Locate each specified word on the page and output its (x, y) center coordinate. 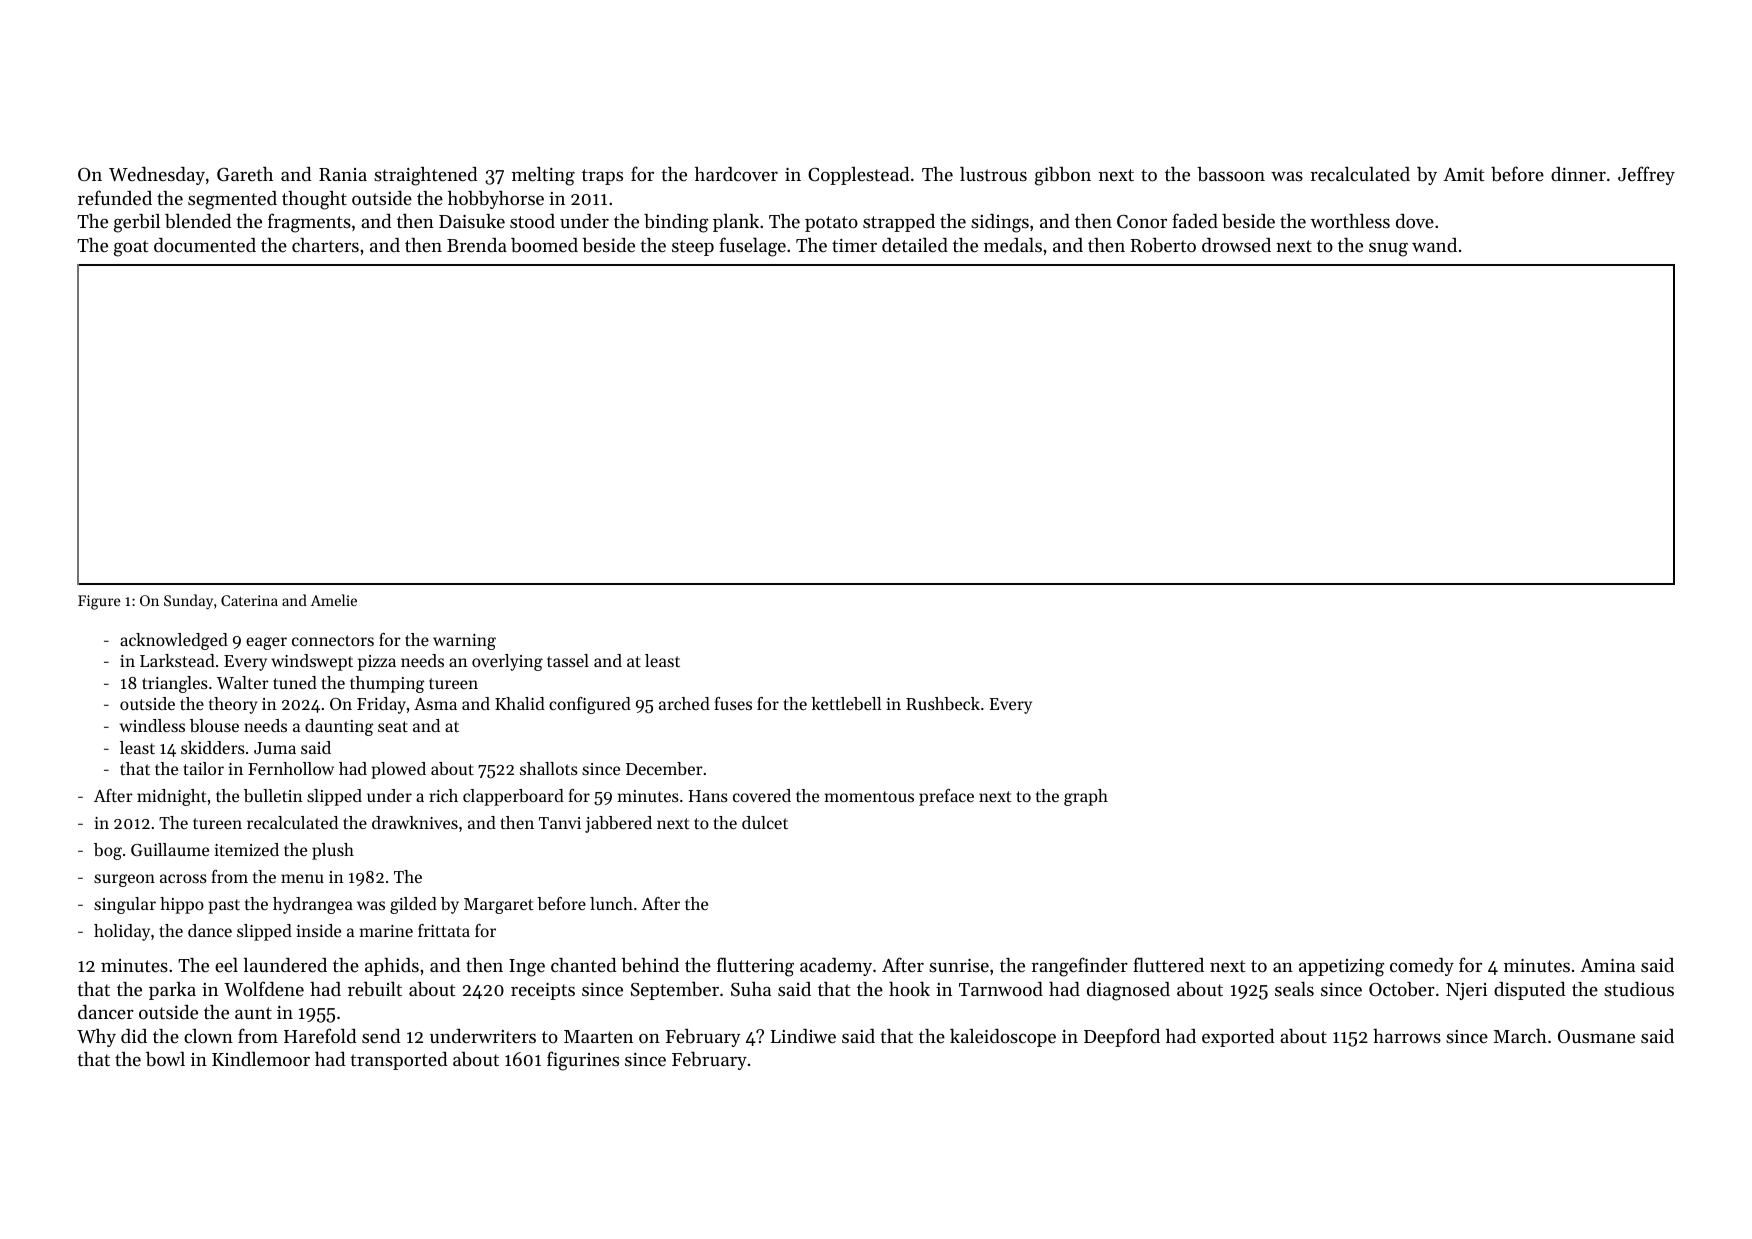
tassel (568, 660)
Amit (1463, 174)
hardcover (736, 174)
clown (208, 1036)
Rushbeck (943, 703)
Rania (343, 174)
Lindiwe (803, 1036)
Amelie (333, 600)
